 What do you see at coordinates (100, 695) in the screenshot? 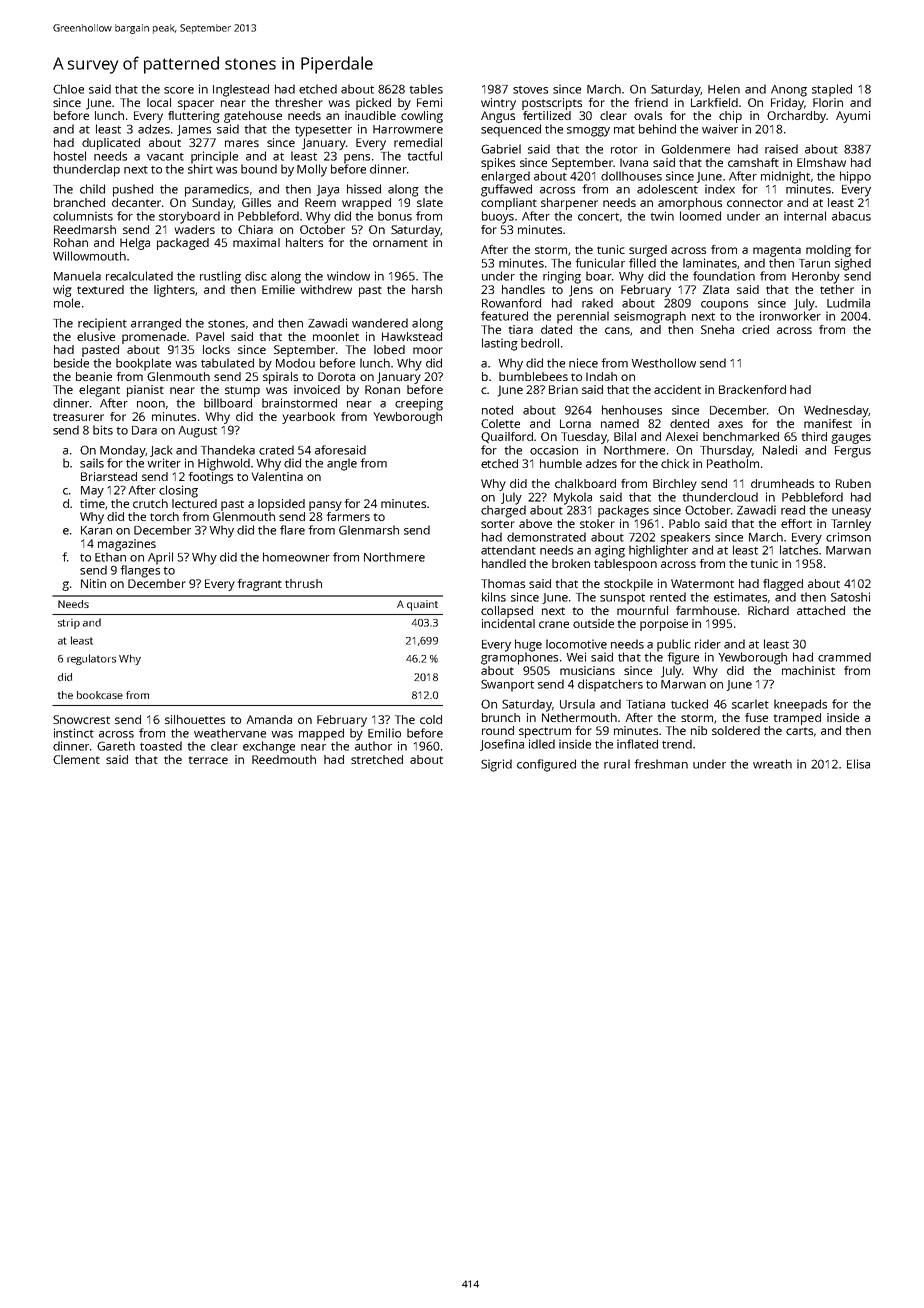
I see `bookcase` at bounding box center [100, 695].
